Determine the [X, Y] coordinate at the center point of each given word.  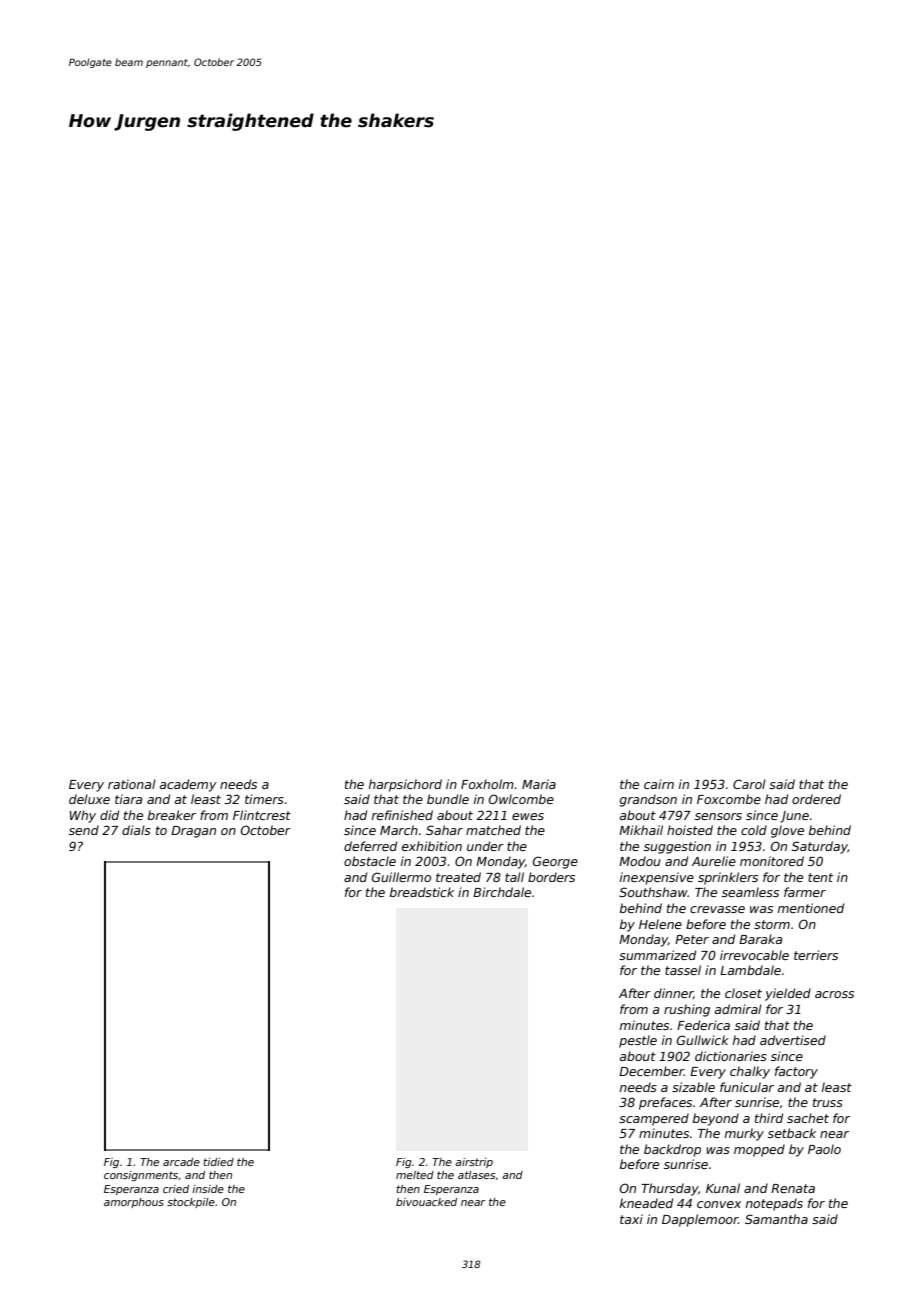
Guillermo [401, 877]
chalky [750, 1072]
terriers [816, 955]
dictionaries [731, 1056]
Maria [539, 784]
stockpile [191, 1203]
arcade [181, 1162]
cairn [659, 784]
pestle [638, 1041]
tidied [218, 1162]
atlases [476, 1175]
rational [132, 784]
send [84, 830]
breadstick [422, 892]
